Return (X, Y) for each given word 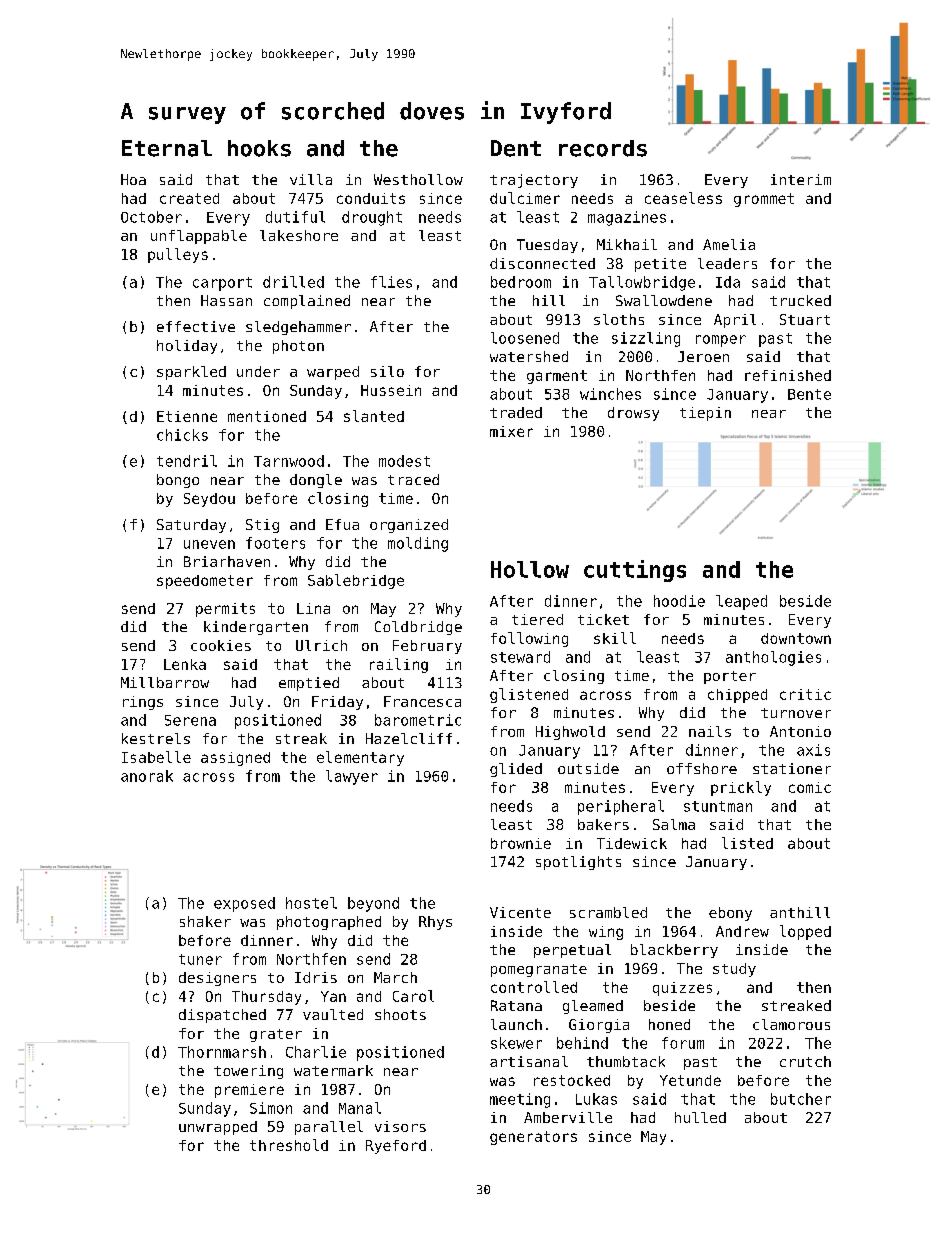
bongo (178, 481)
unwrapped (218, 1128)
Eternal (167, 148)
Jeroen (703, 356)
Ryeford (396, 1147)
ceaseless (683, 198)
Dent (516, 148)
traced (413, 479)
